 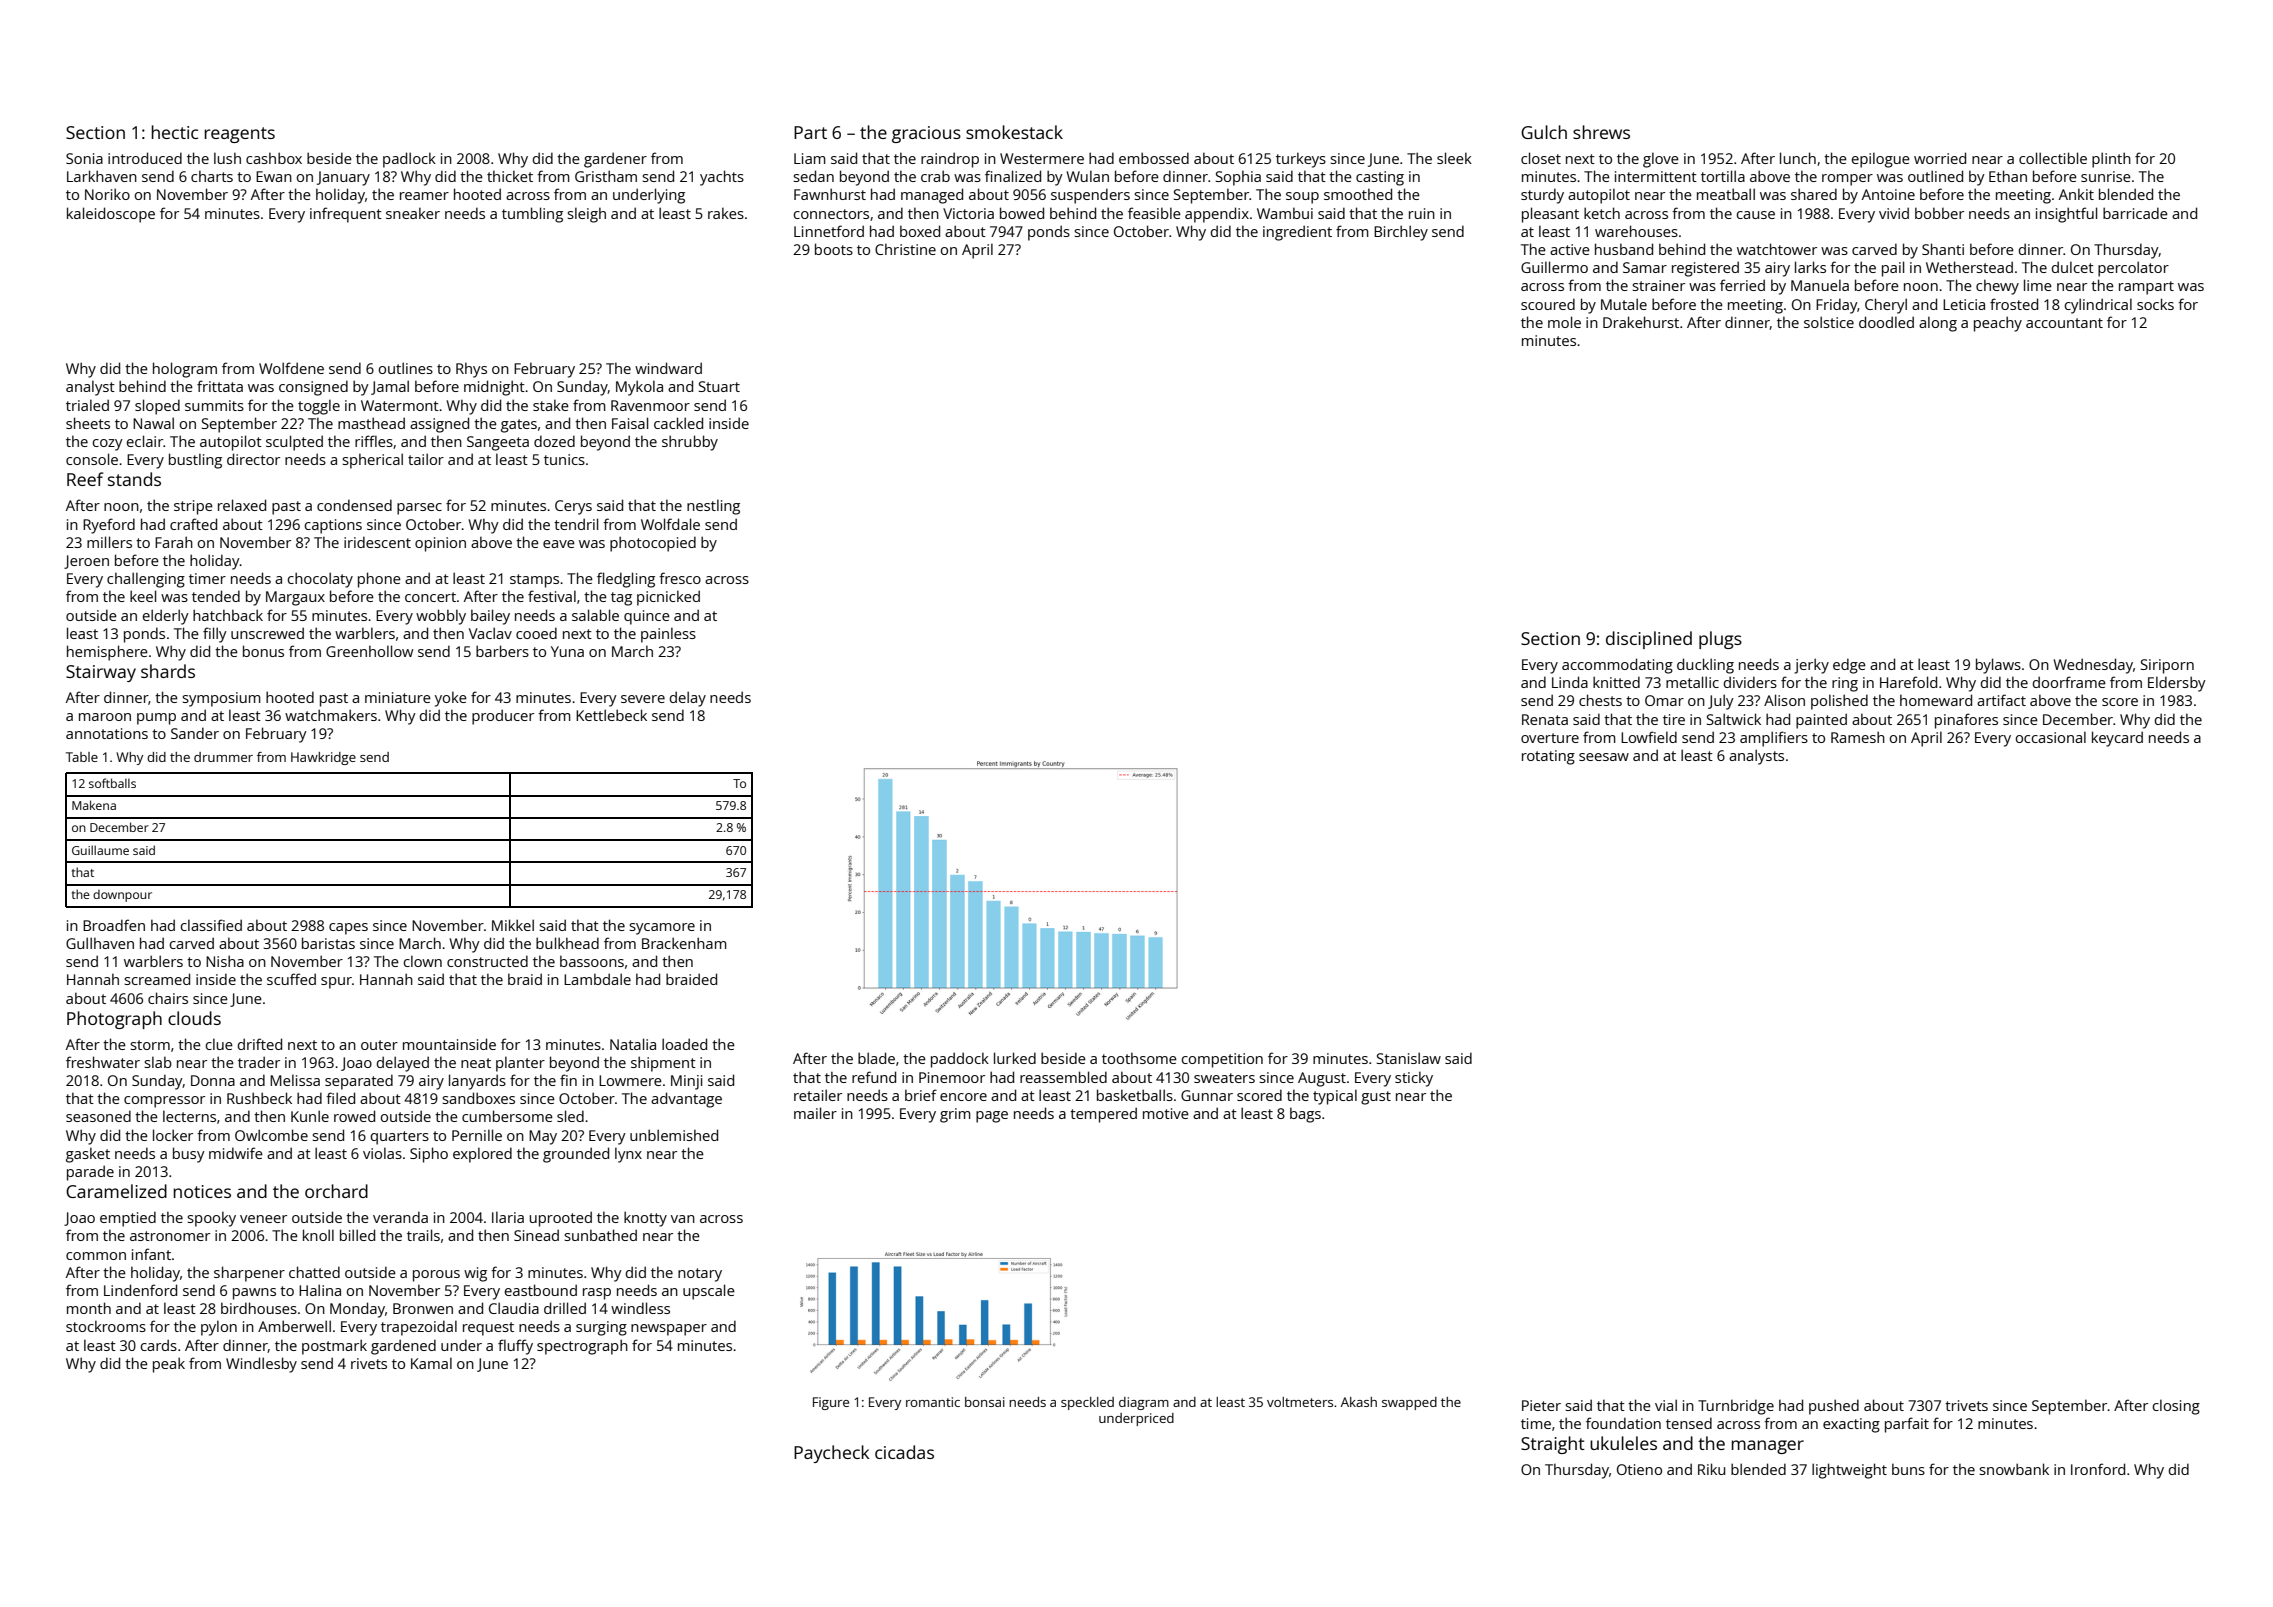 What do you see at coordinates (726, 213) in the screenshot?
I see `rakes` at bounding box center [726, 213].
